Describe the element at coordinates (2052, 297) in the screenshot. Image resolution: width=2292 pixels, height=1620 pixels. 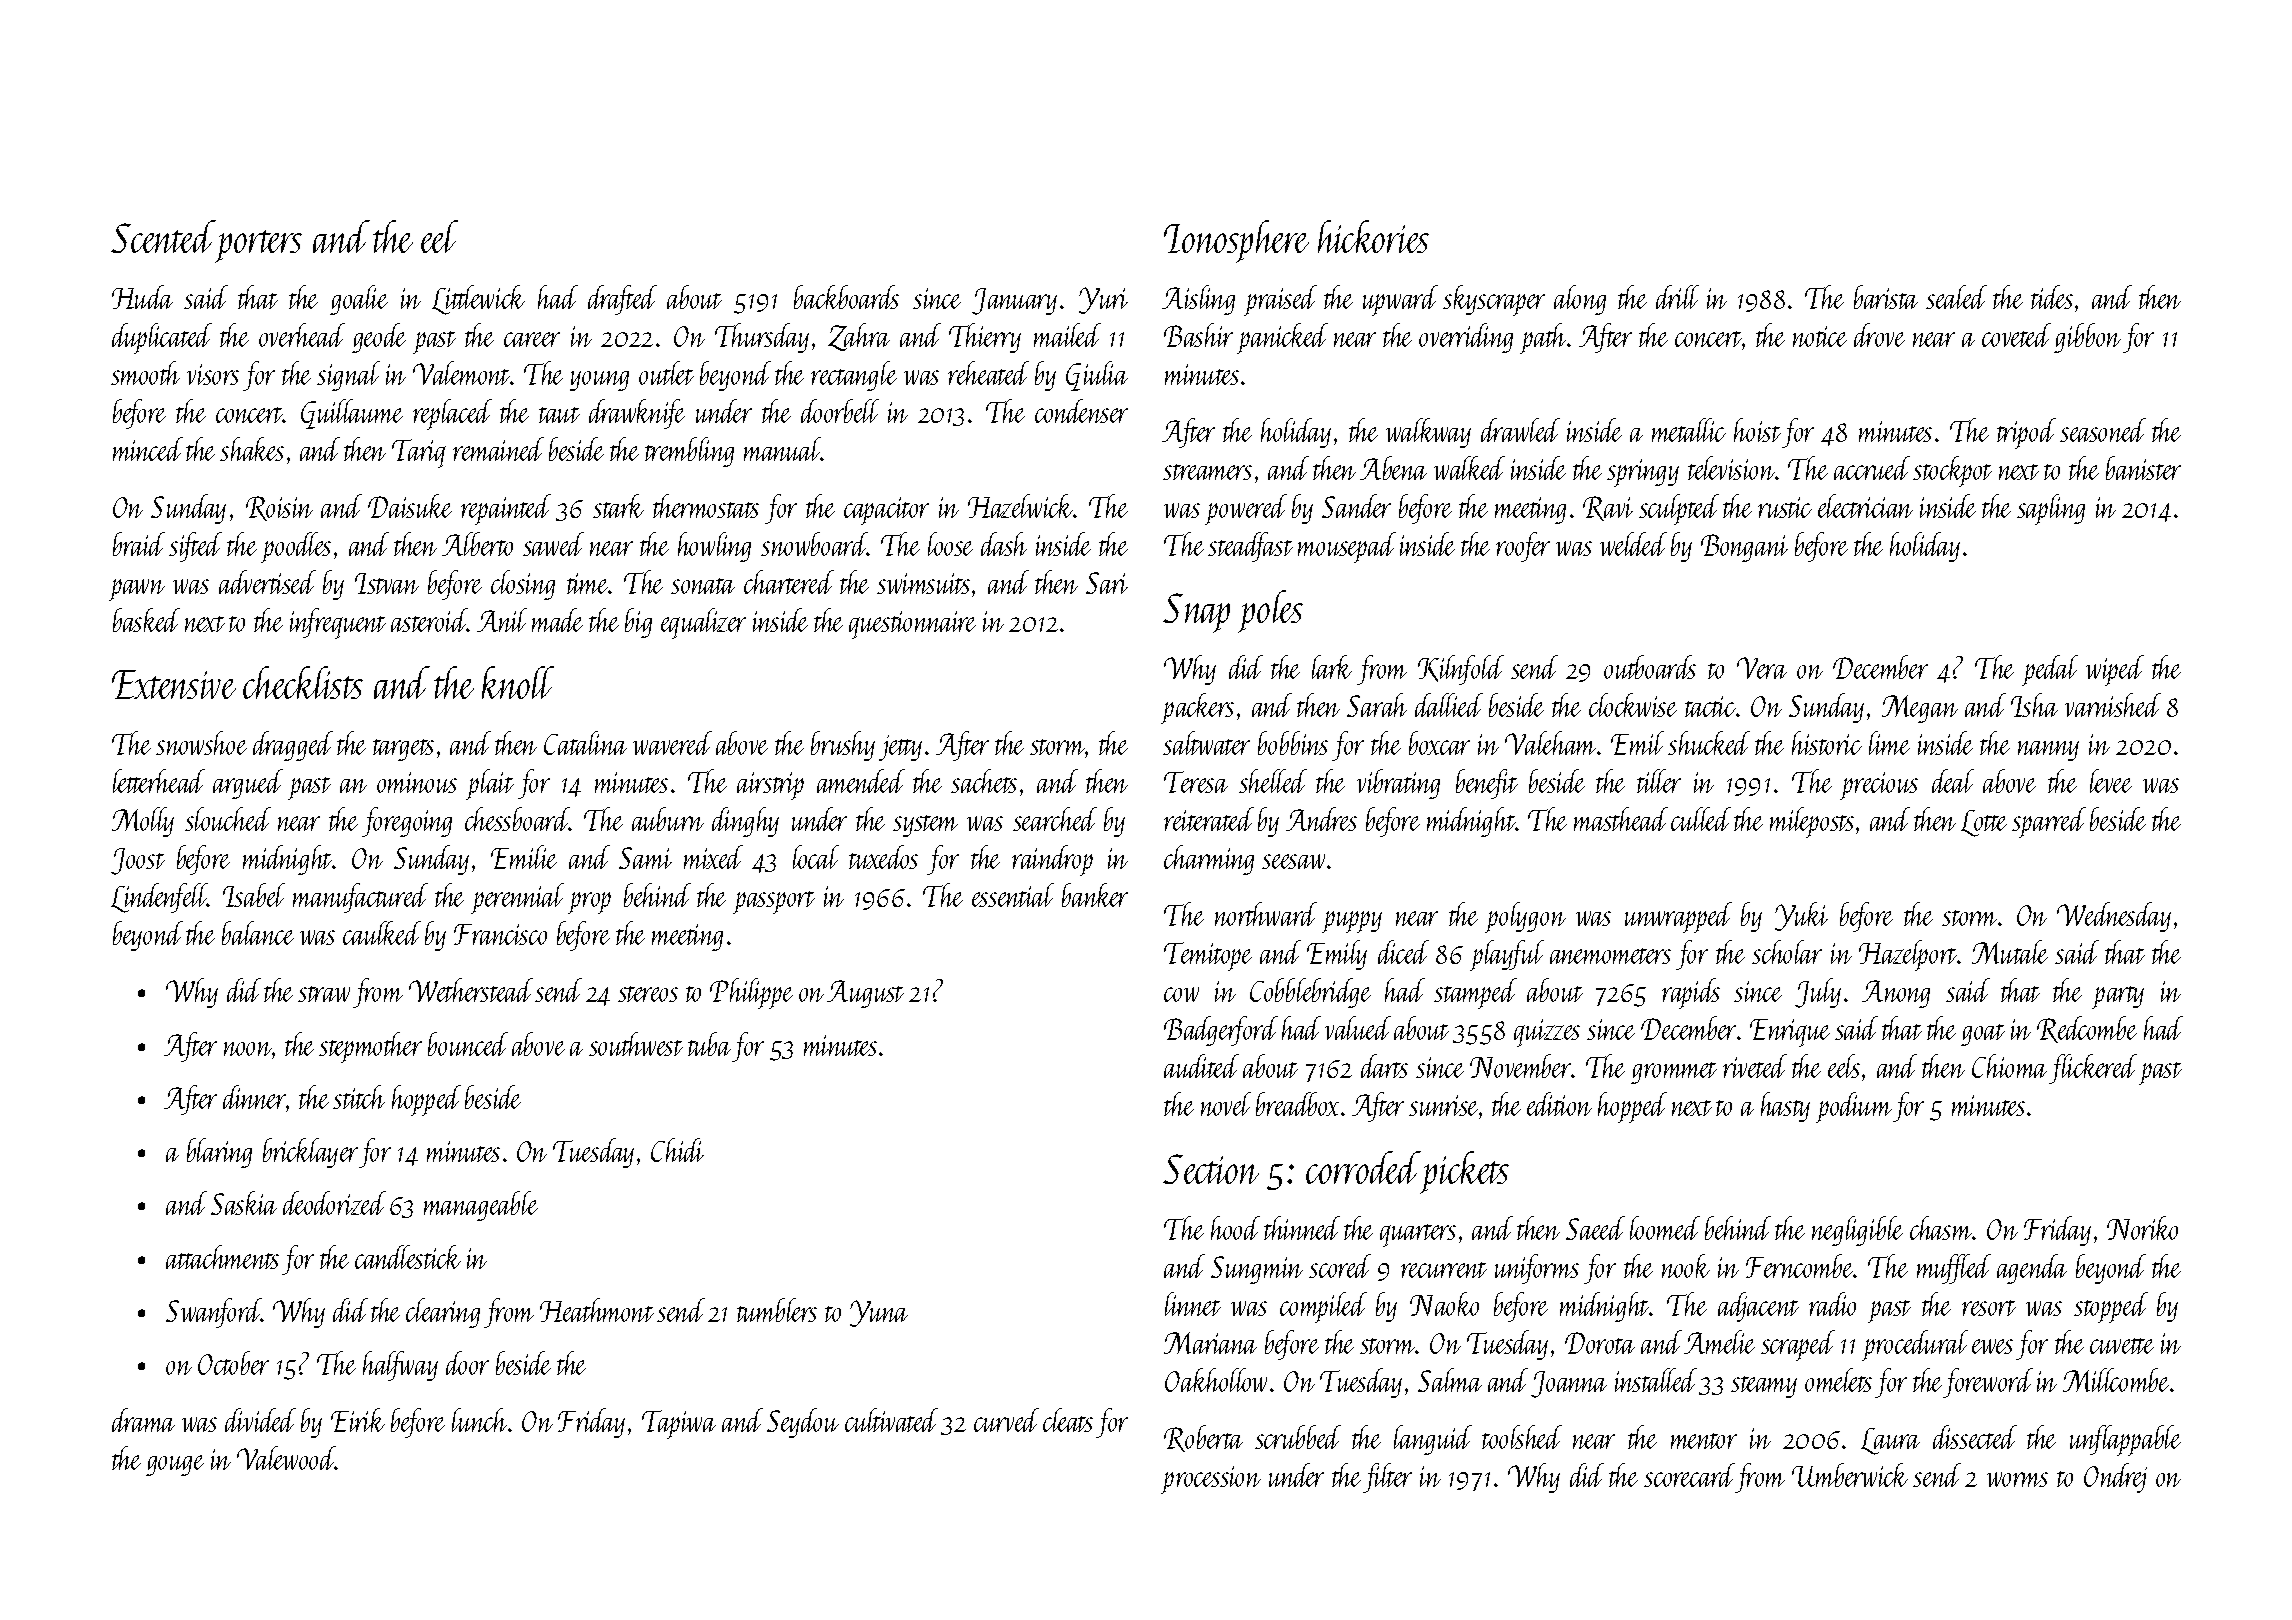
I see `tides` at that location.
